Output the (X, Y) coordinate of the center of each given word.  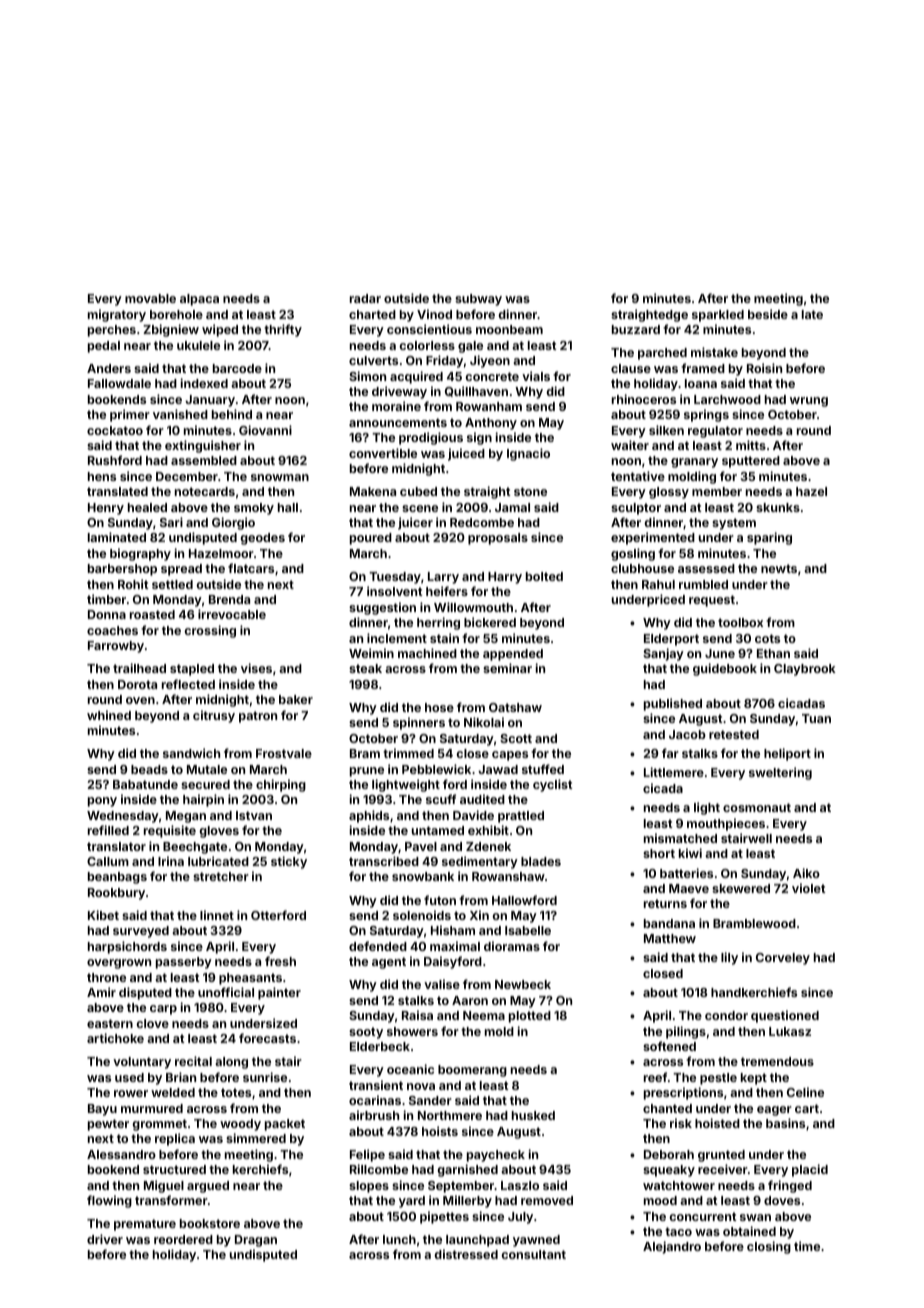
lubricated (218, 861)
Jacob (687, 734)
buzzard (636, 329)
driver (105, 1239)
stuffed (543, 769)
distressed (466, 1254)
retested (734, 734)
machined (427, 653)
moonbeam (509, 329)
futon (440, 900)
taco (678, 1231)
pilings (686, 1032)
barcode (237, 368)
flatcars (251, 568)
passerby (184, 963)
